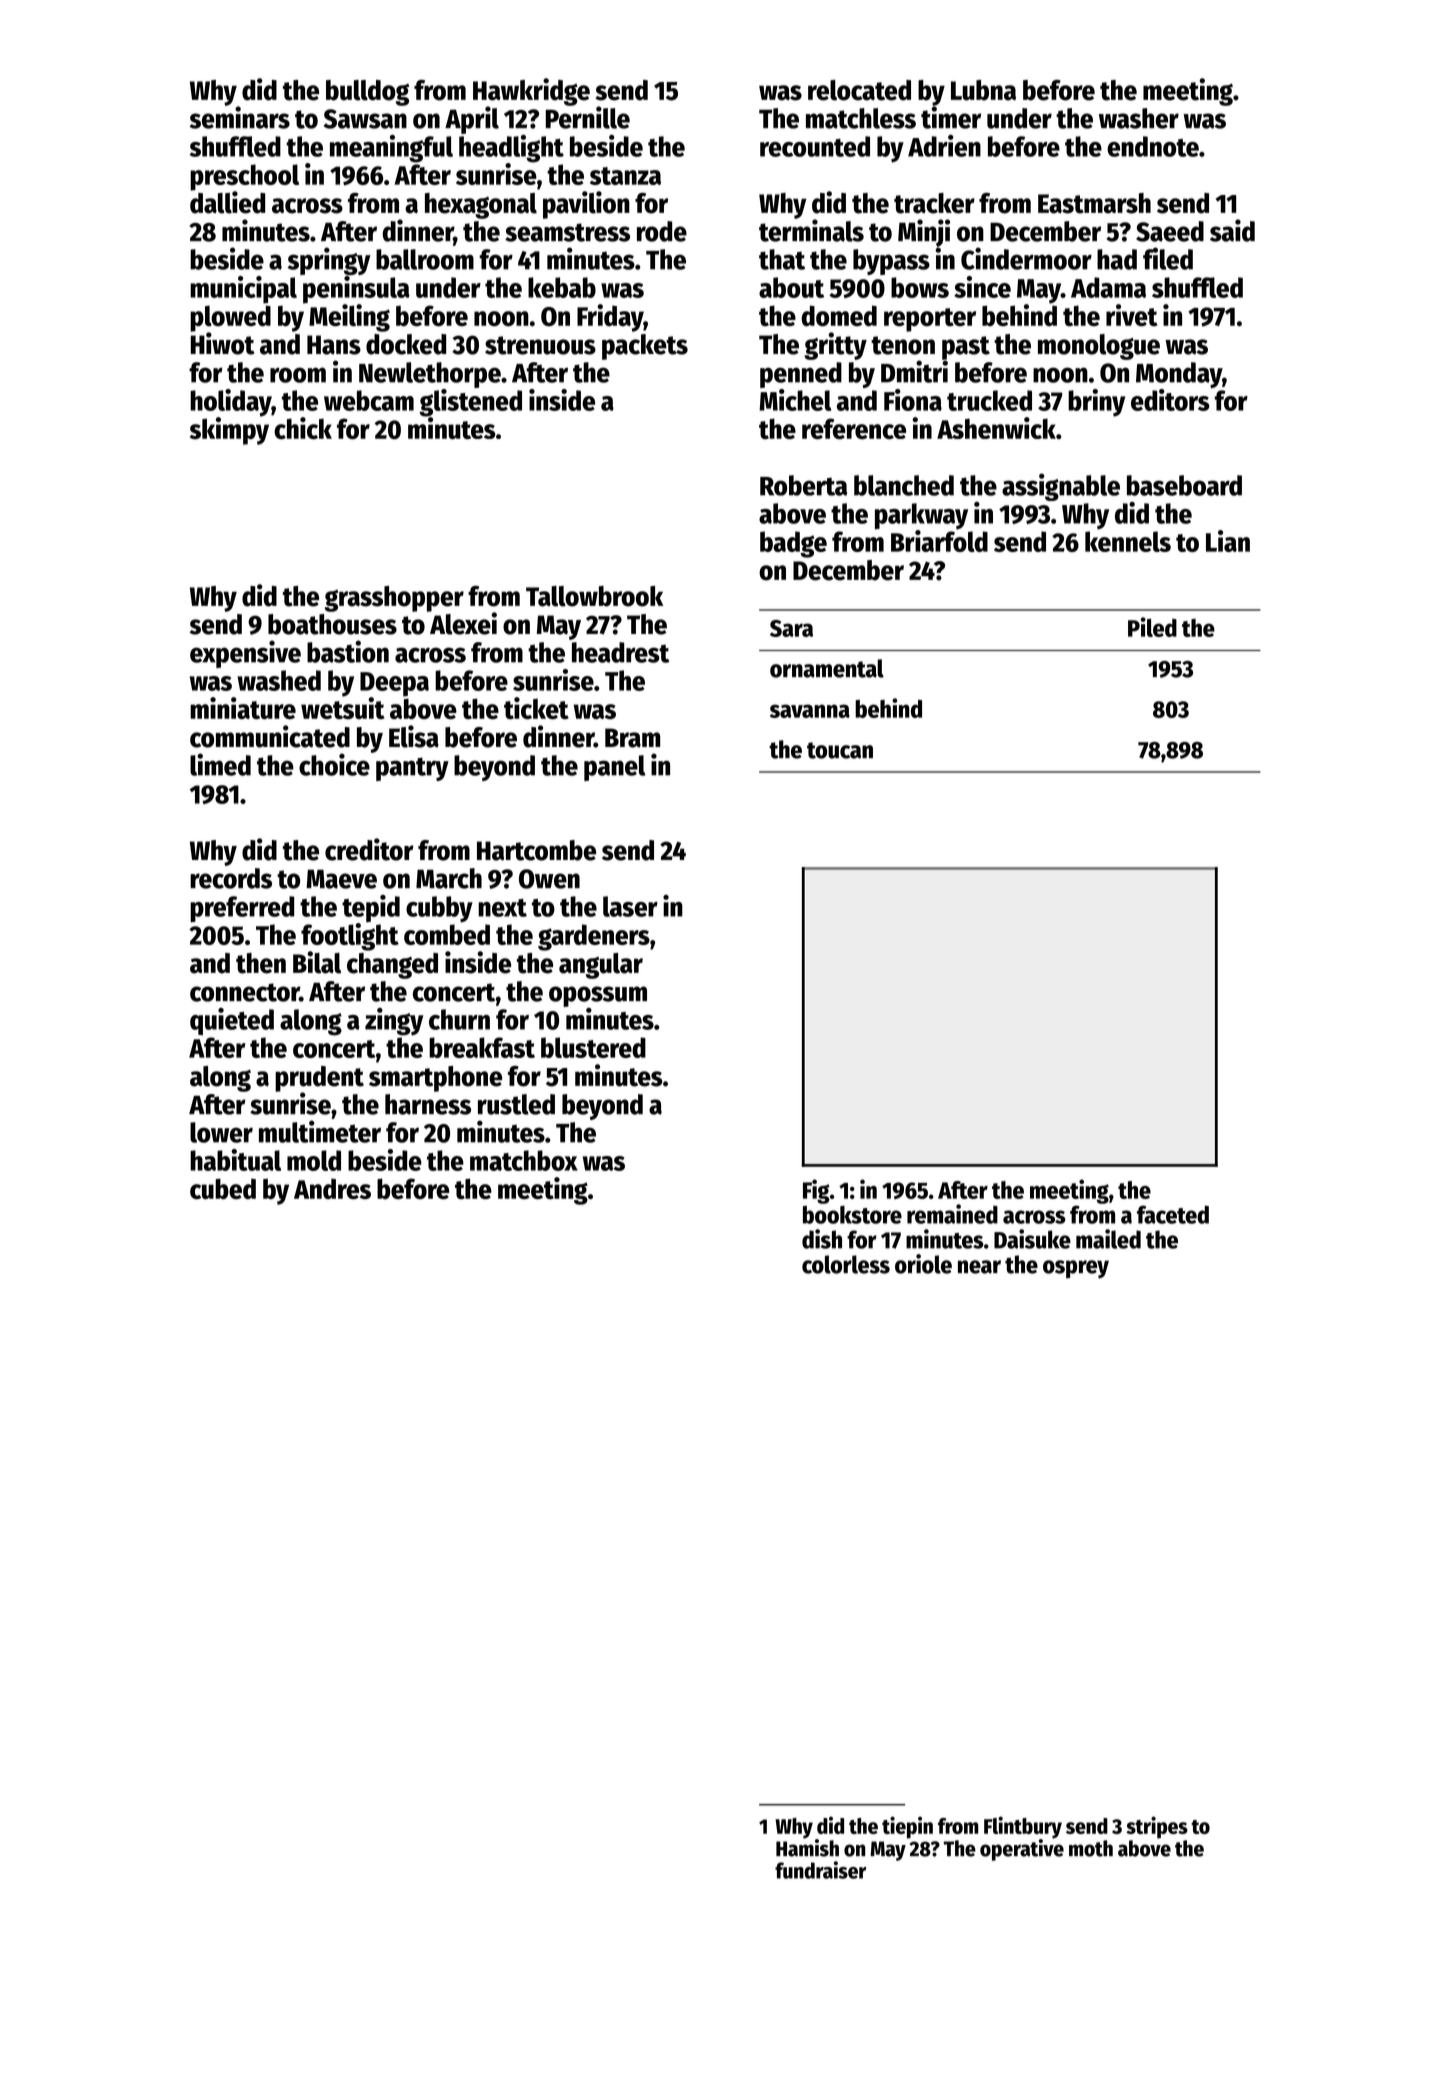 This screenshot has height=2100, width=1450. Describe the element at coordinates (820, 1870) in the screenshot. I see `fundraiser` at that location.
